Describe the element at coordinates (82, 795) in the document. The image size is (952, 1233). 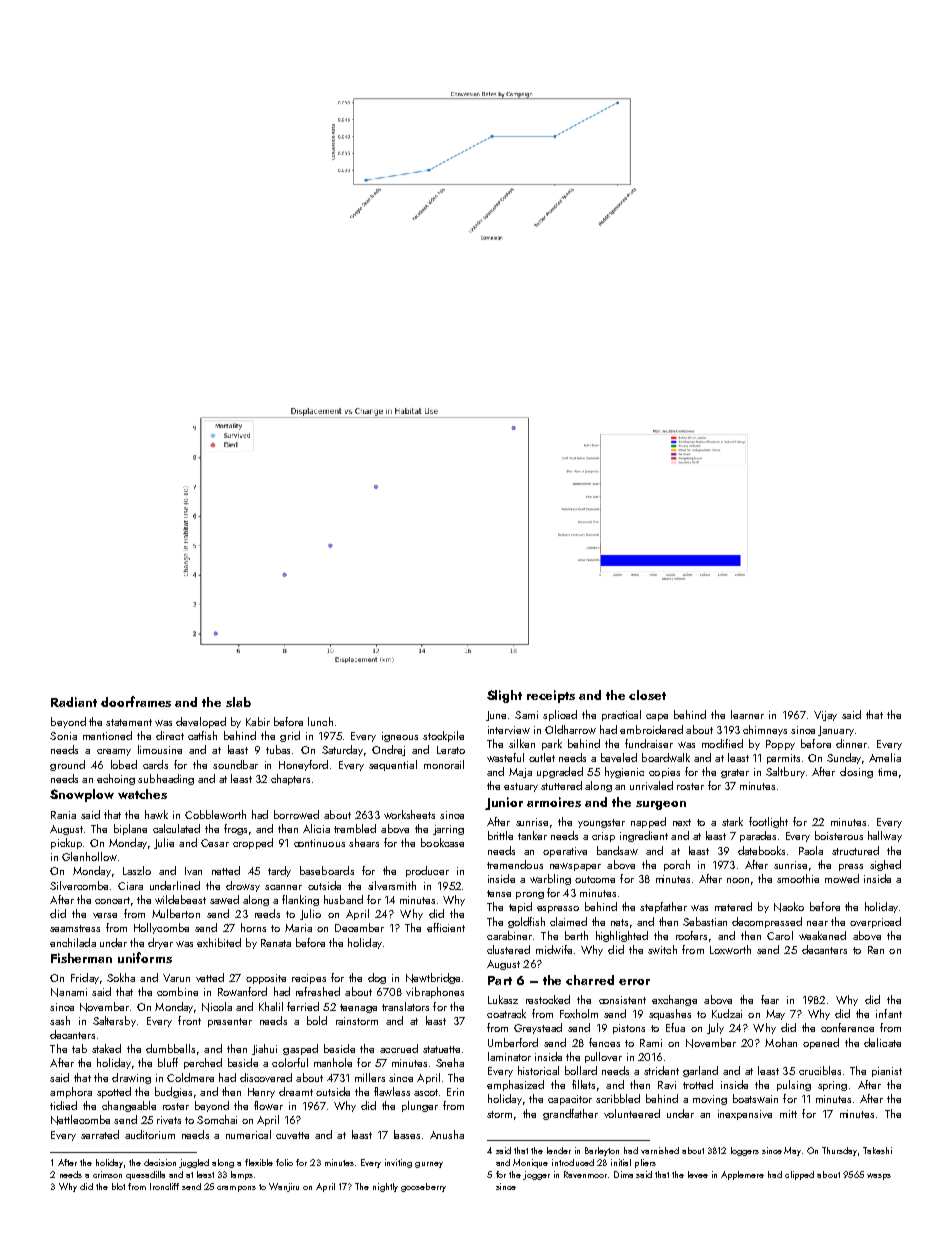
I see `Snowplow` at that location.
